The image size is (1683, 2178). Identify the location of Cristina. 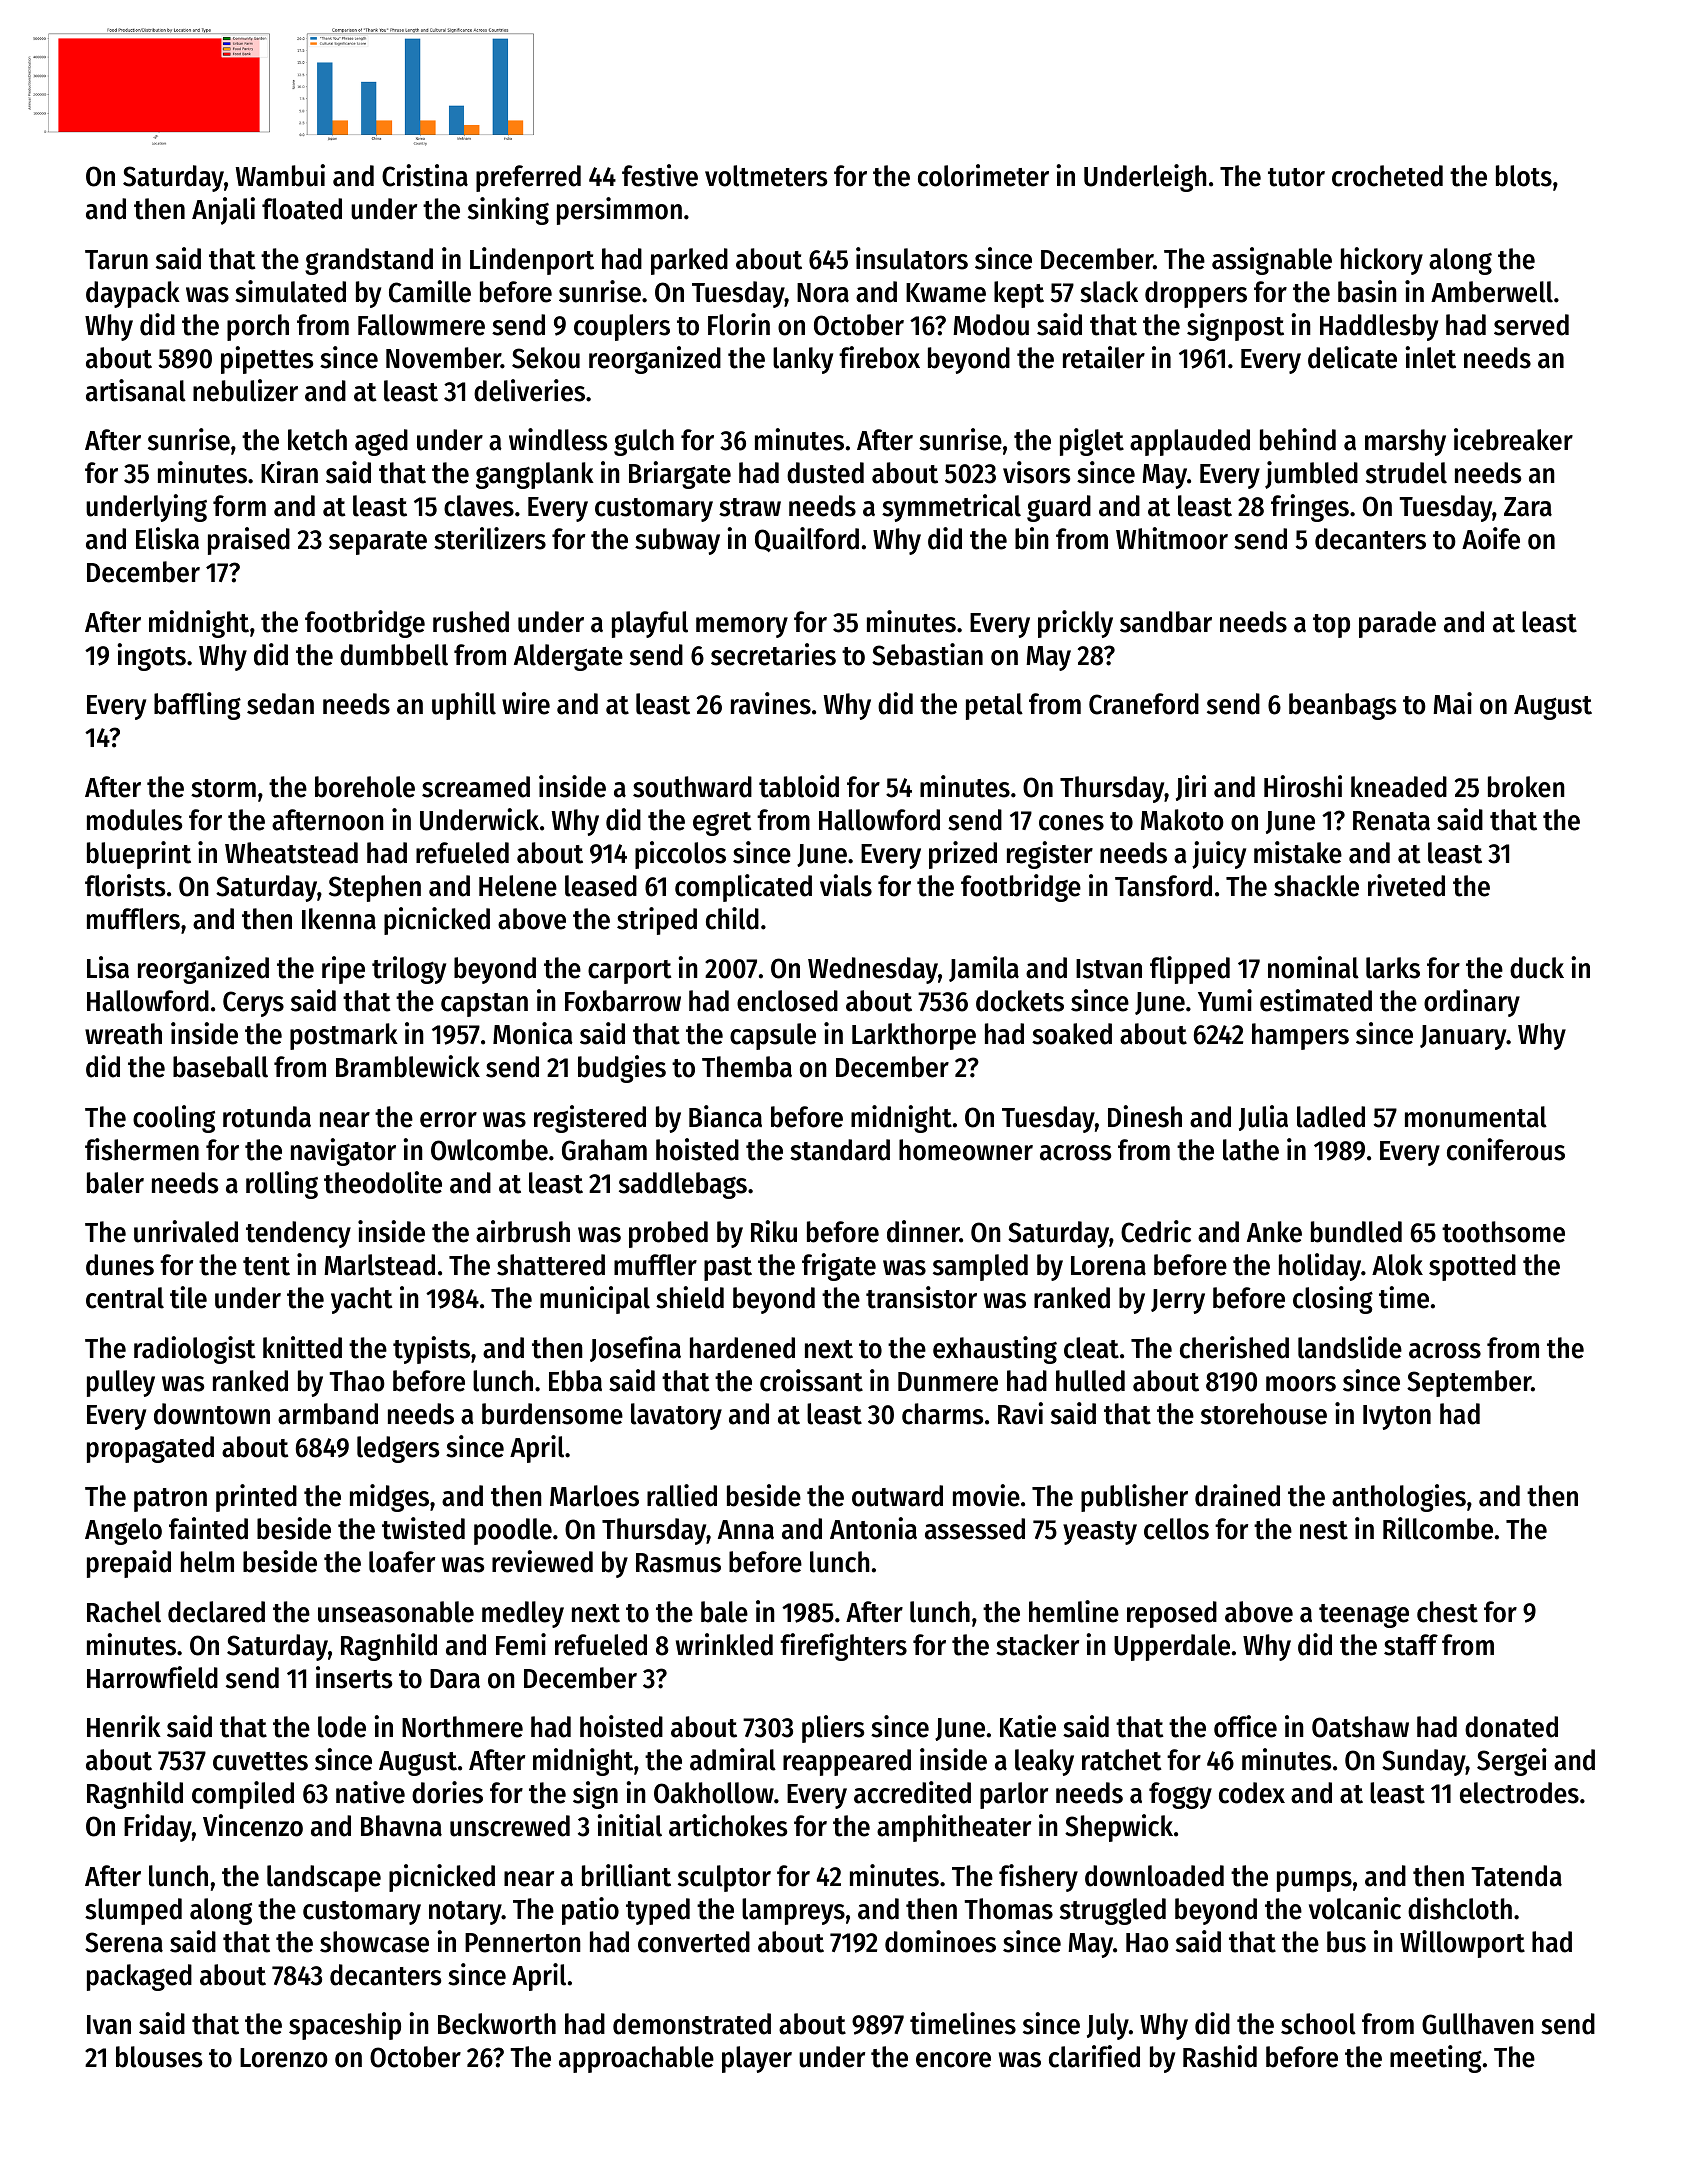
(425, 175).
